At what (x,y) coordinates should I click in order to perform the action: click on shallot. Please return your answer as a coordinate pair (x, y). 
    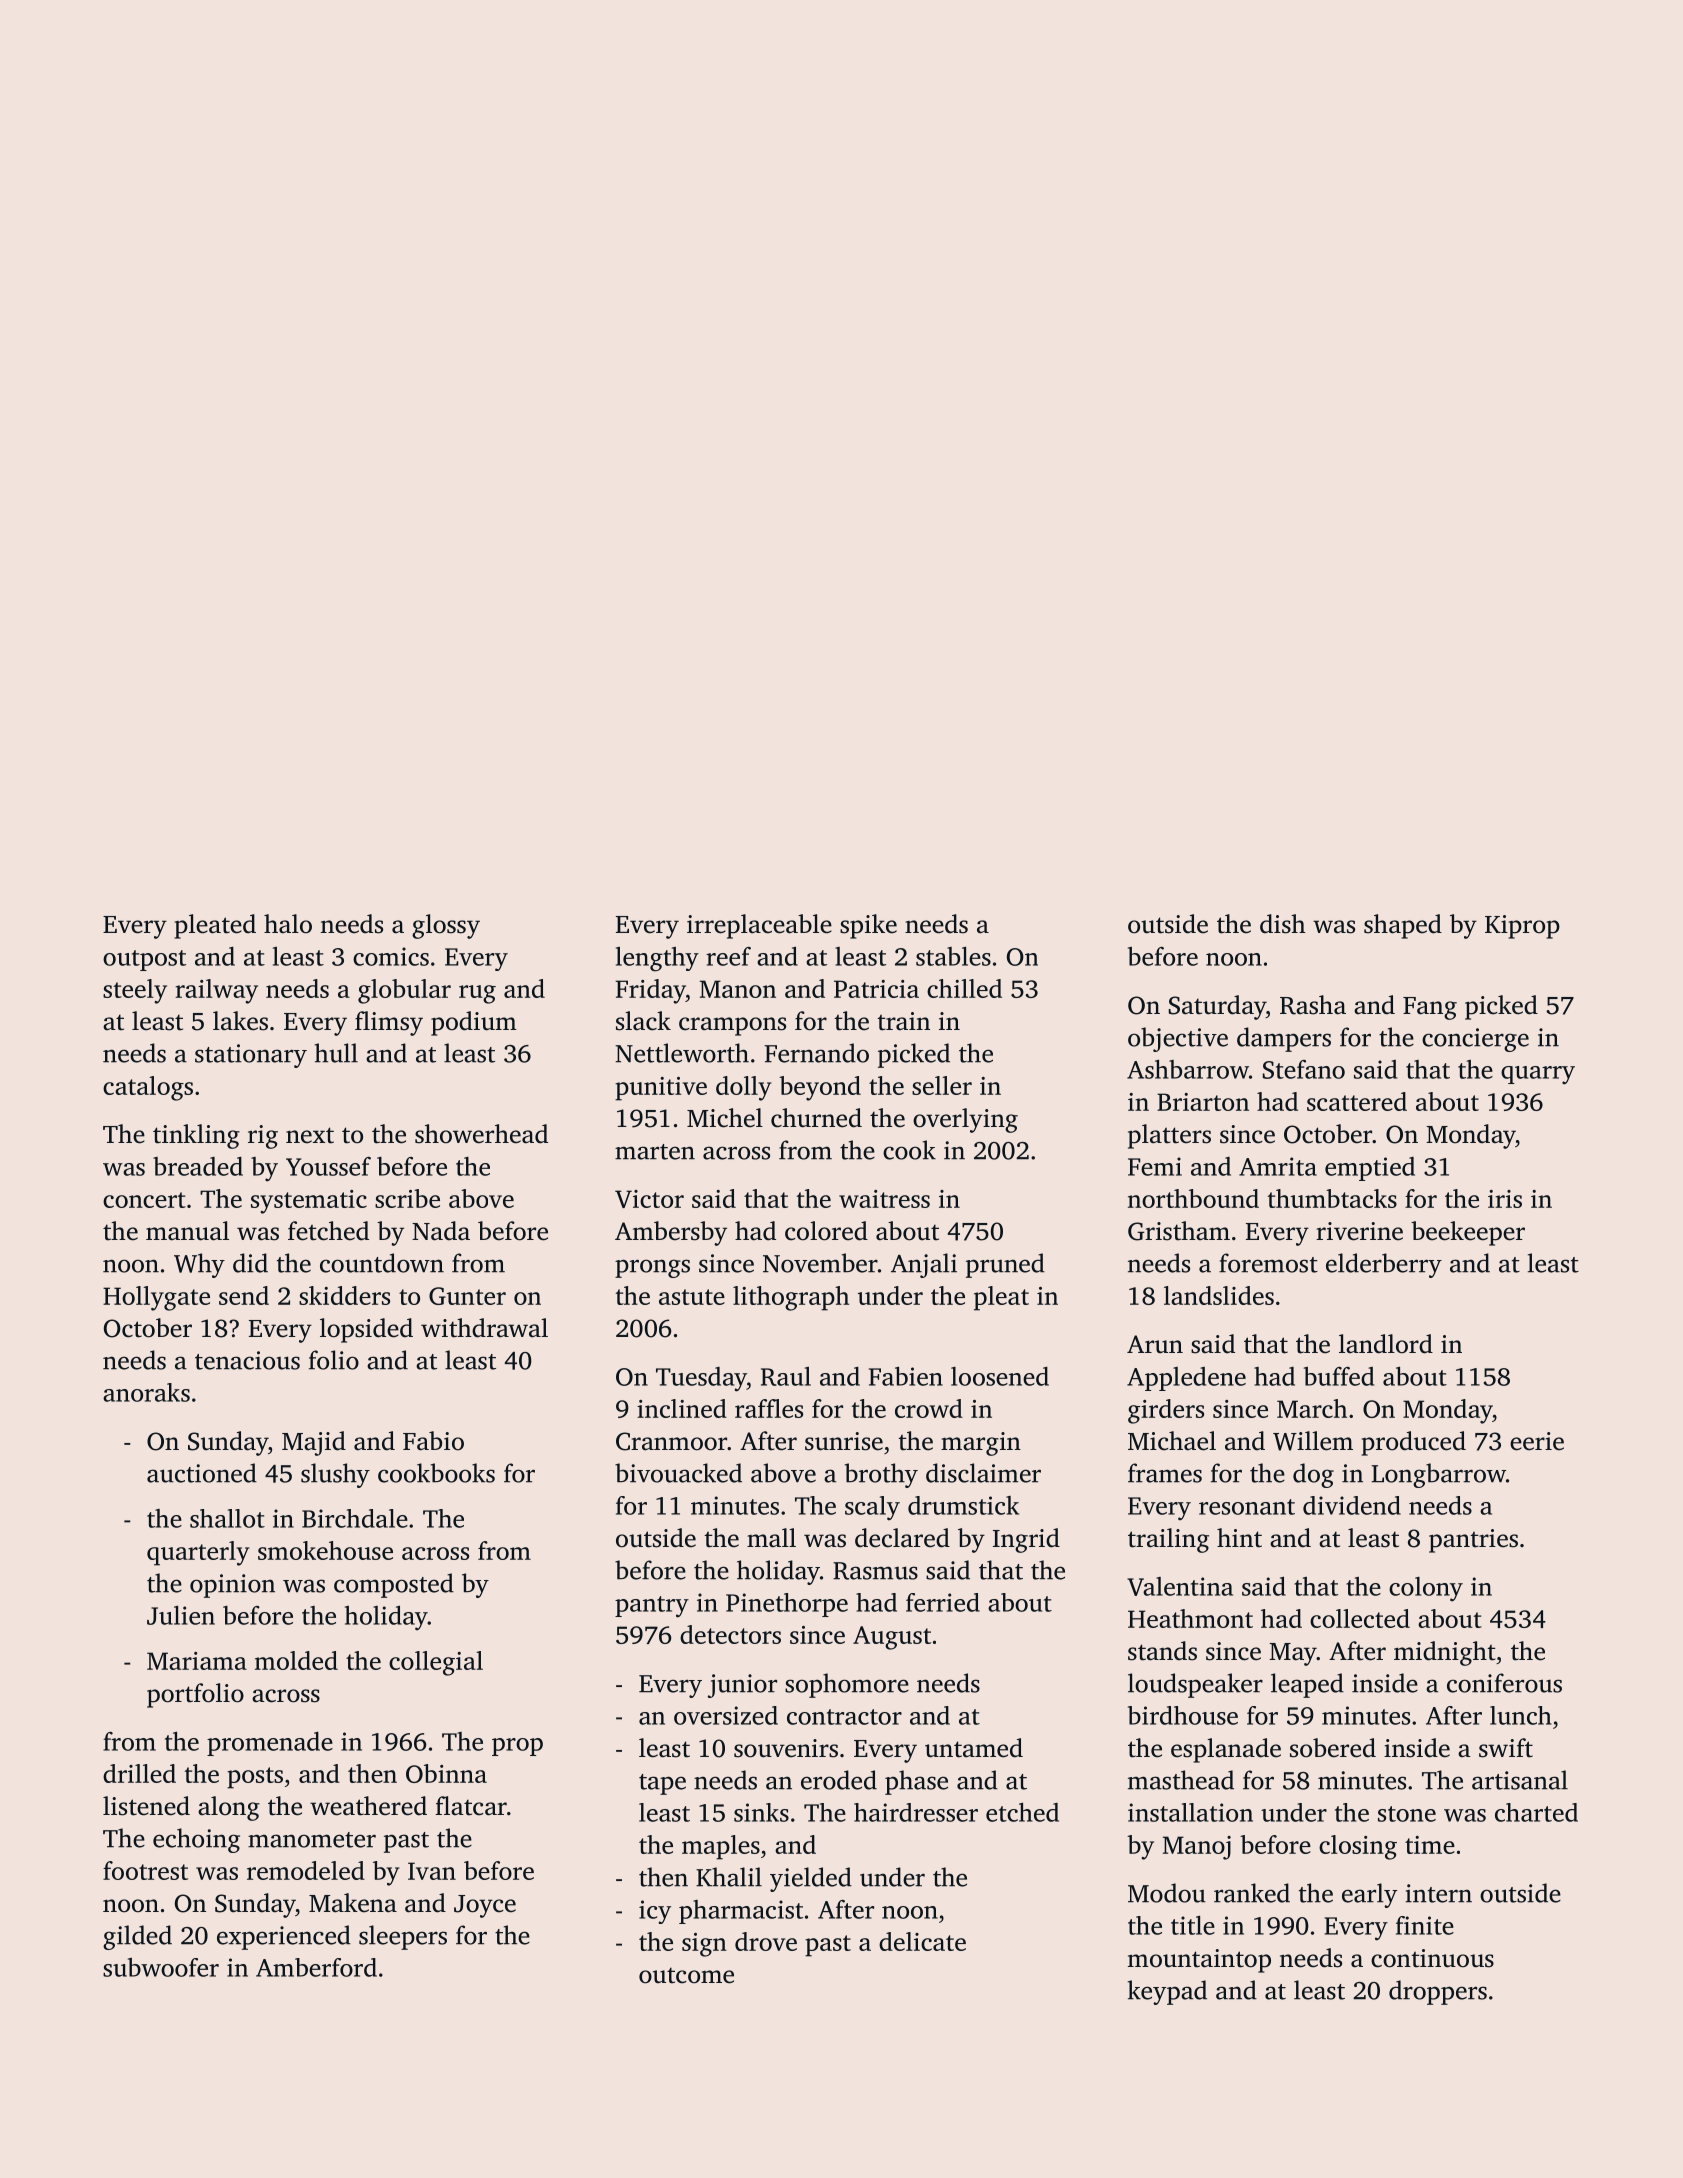
    Looking at the image, I should click on (227, 1518).
